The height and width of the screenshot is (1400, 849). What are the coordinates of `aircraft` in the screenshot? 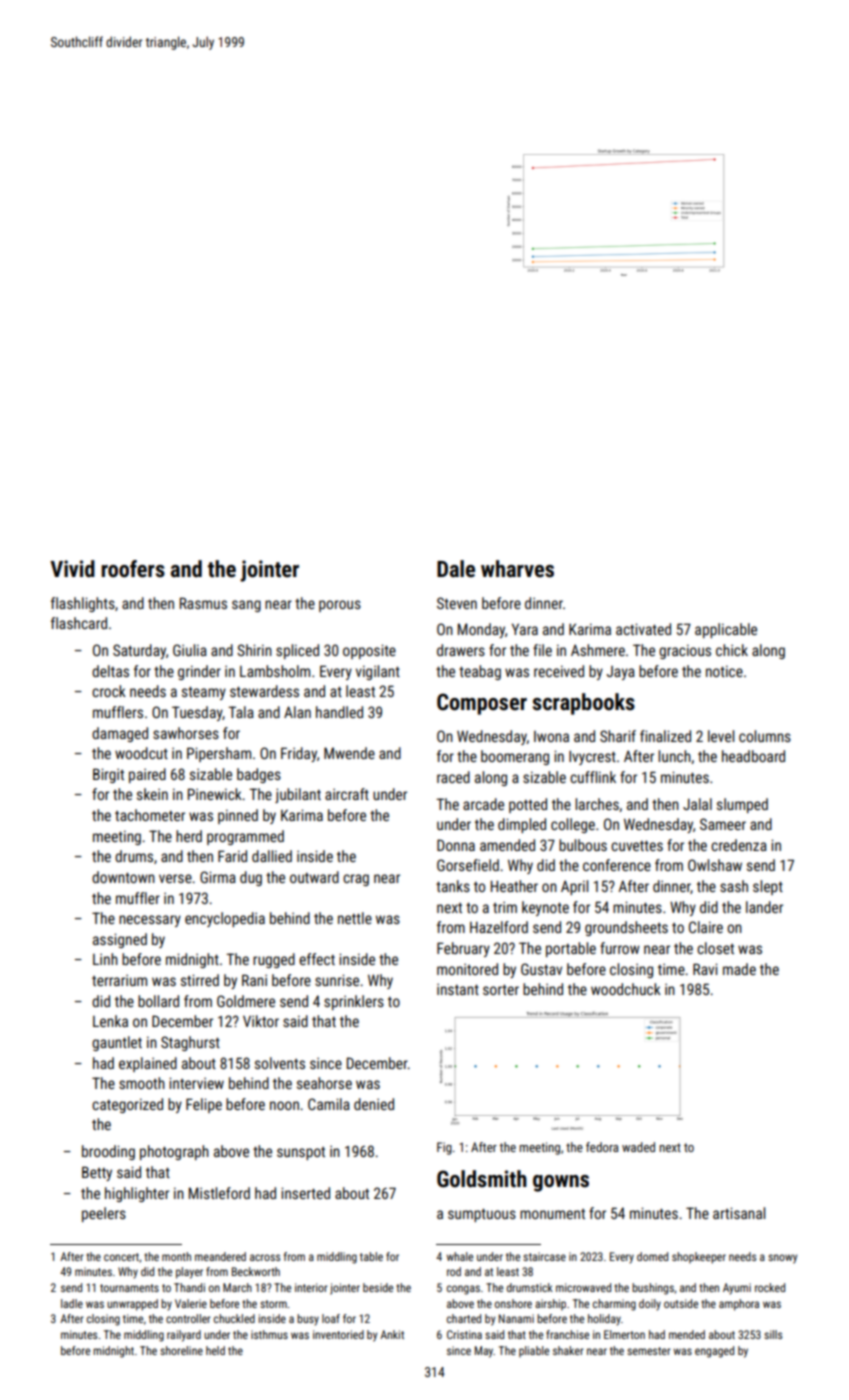 It's located at (347, 794).
